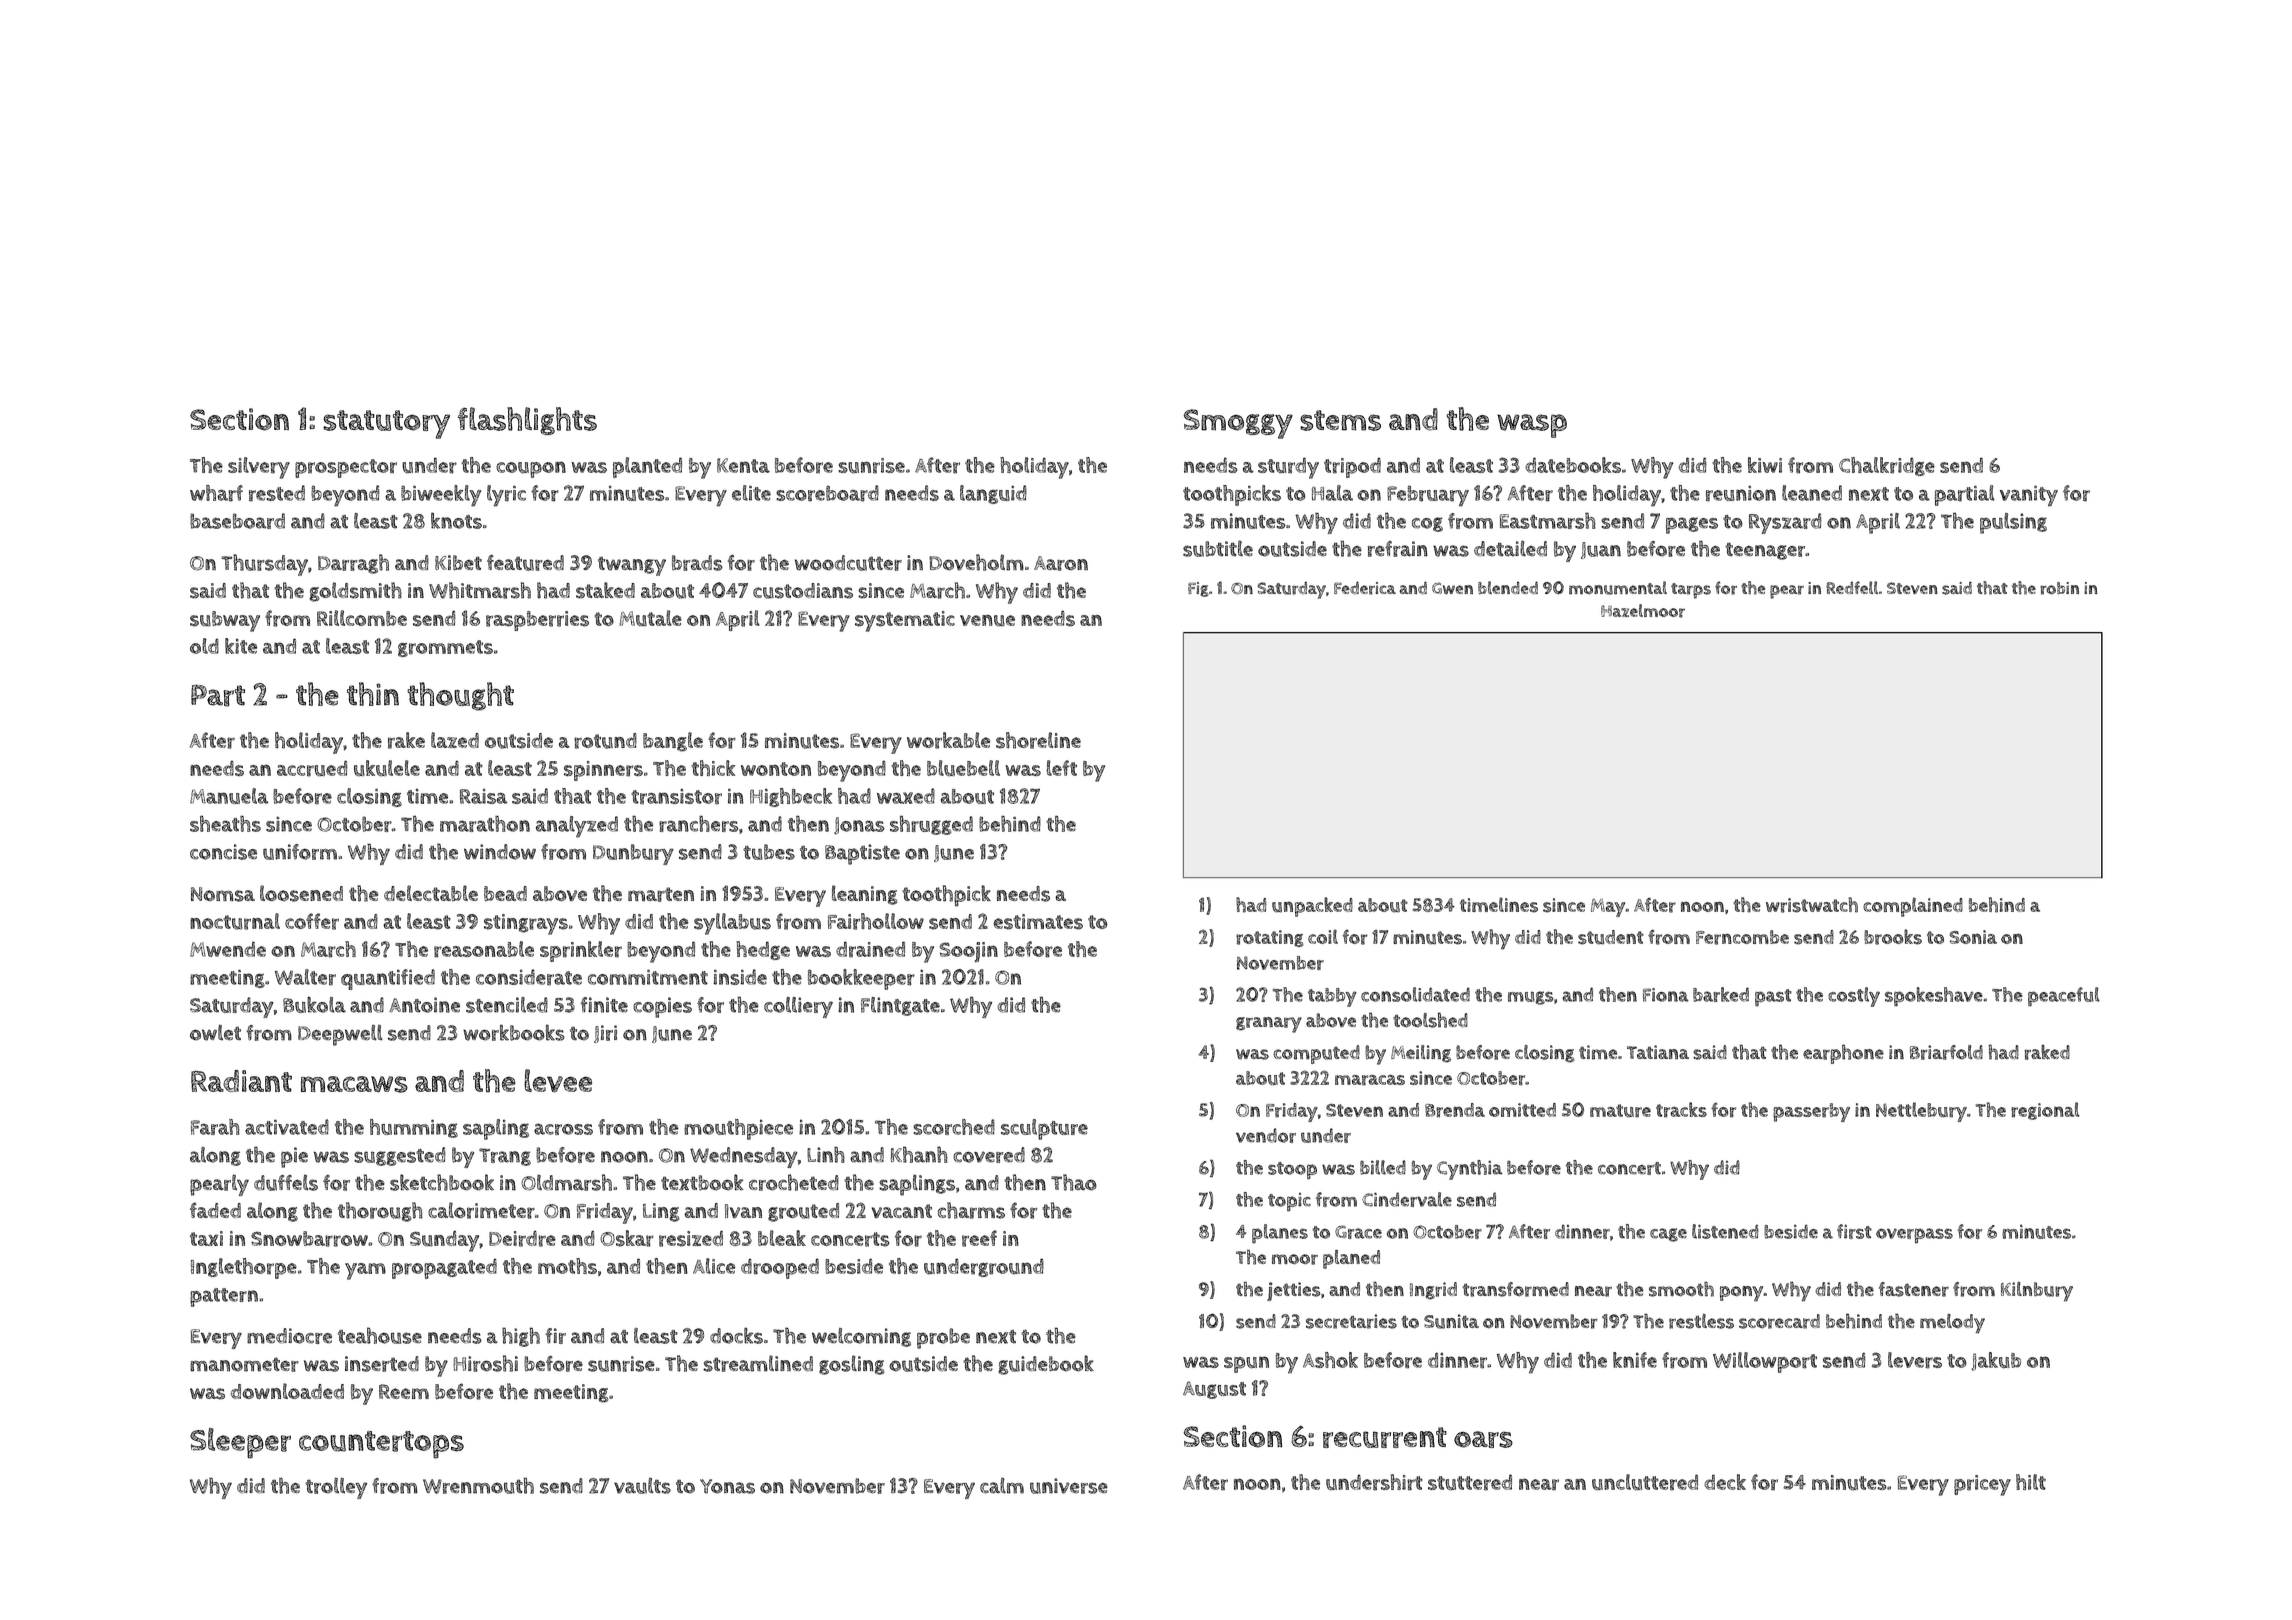 The width and height of the screenshot is (2292, 1620). What do you see at coordinates (241, 646) in the screenshot?
I see `kite` at bounding box center [241, 646].
